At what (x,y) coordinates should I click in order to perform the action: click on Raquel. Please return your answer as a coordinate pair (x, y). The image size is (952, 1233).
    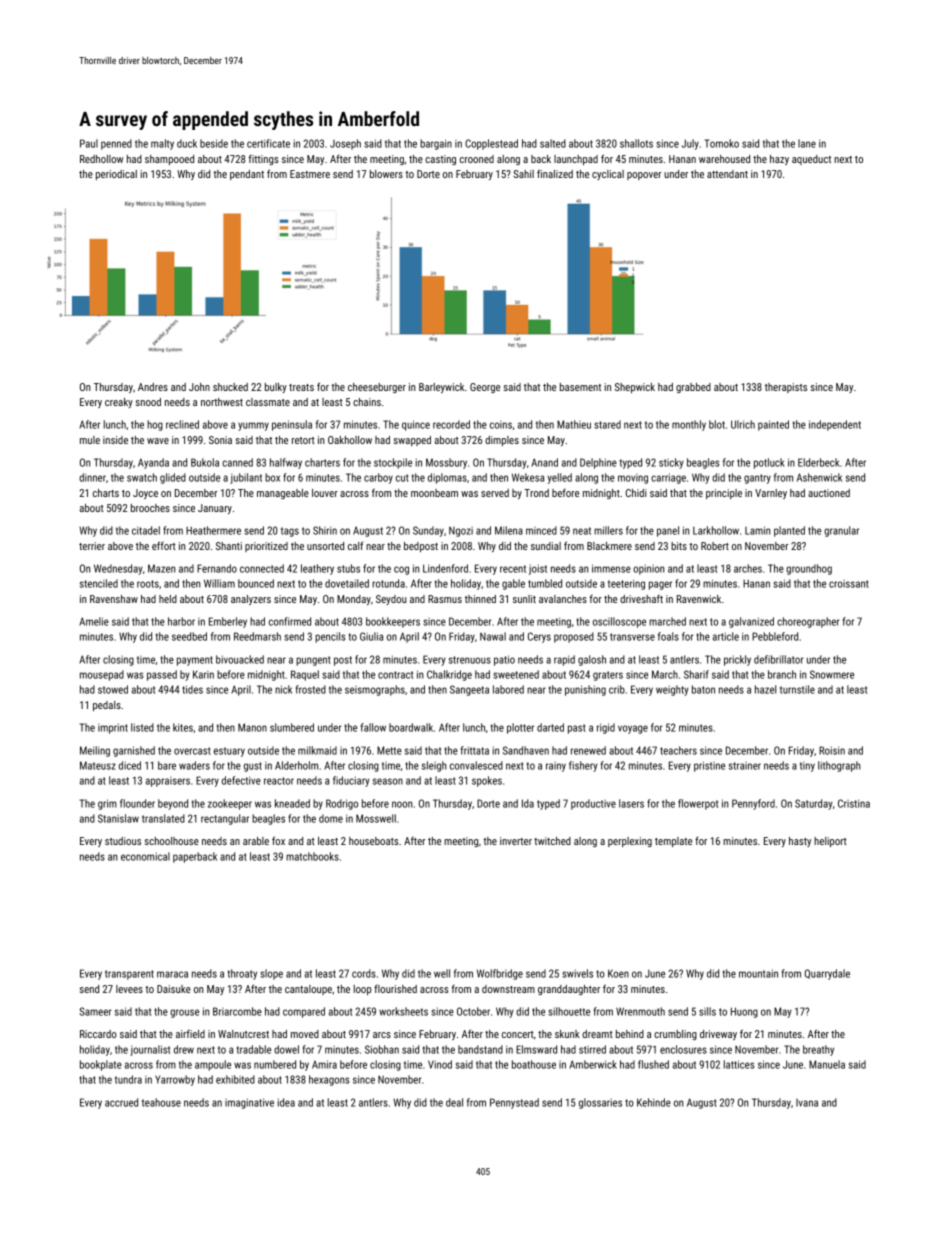
    Looking at the image, I should click on (305, 675).
